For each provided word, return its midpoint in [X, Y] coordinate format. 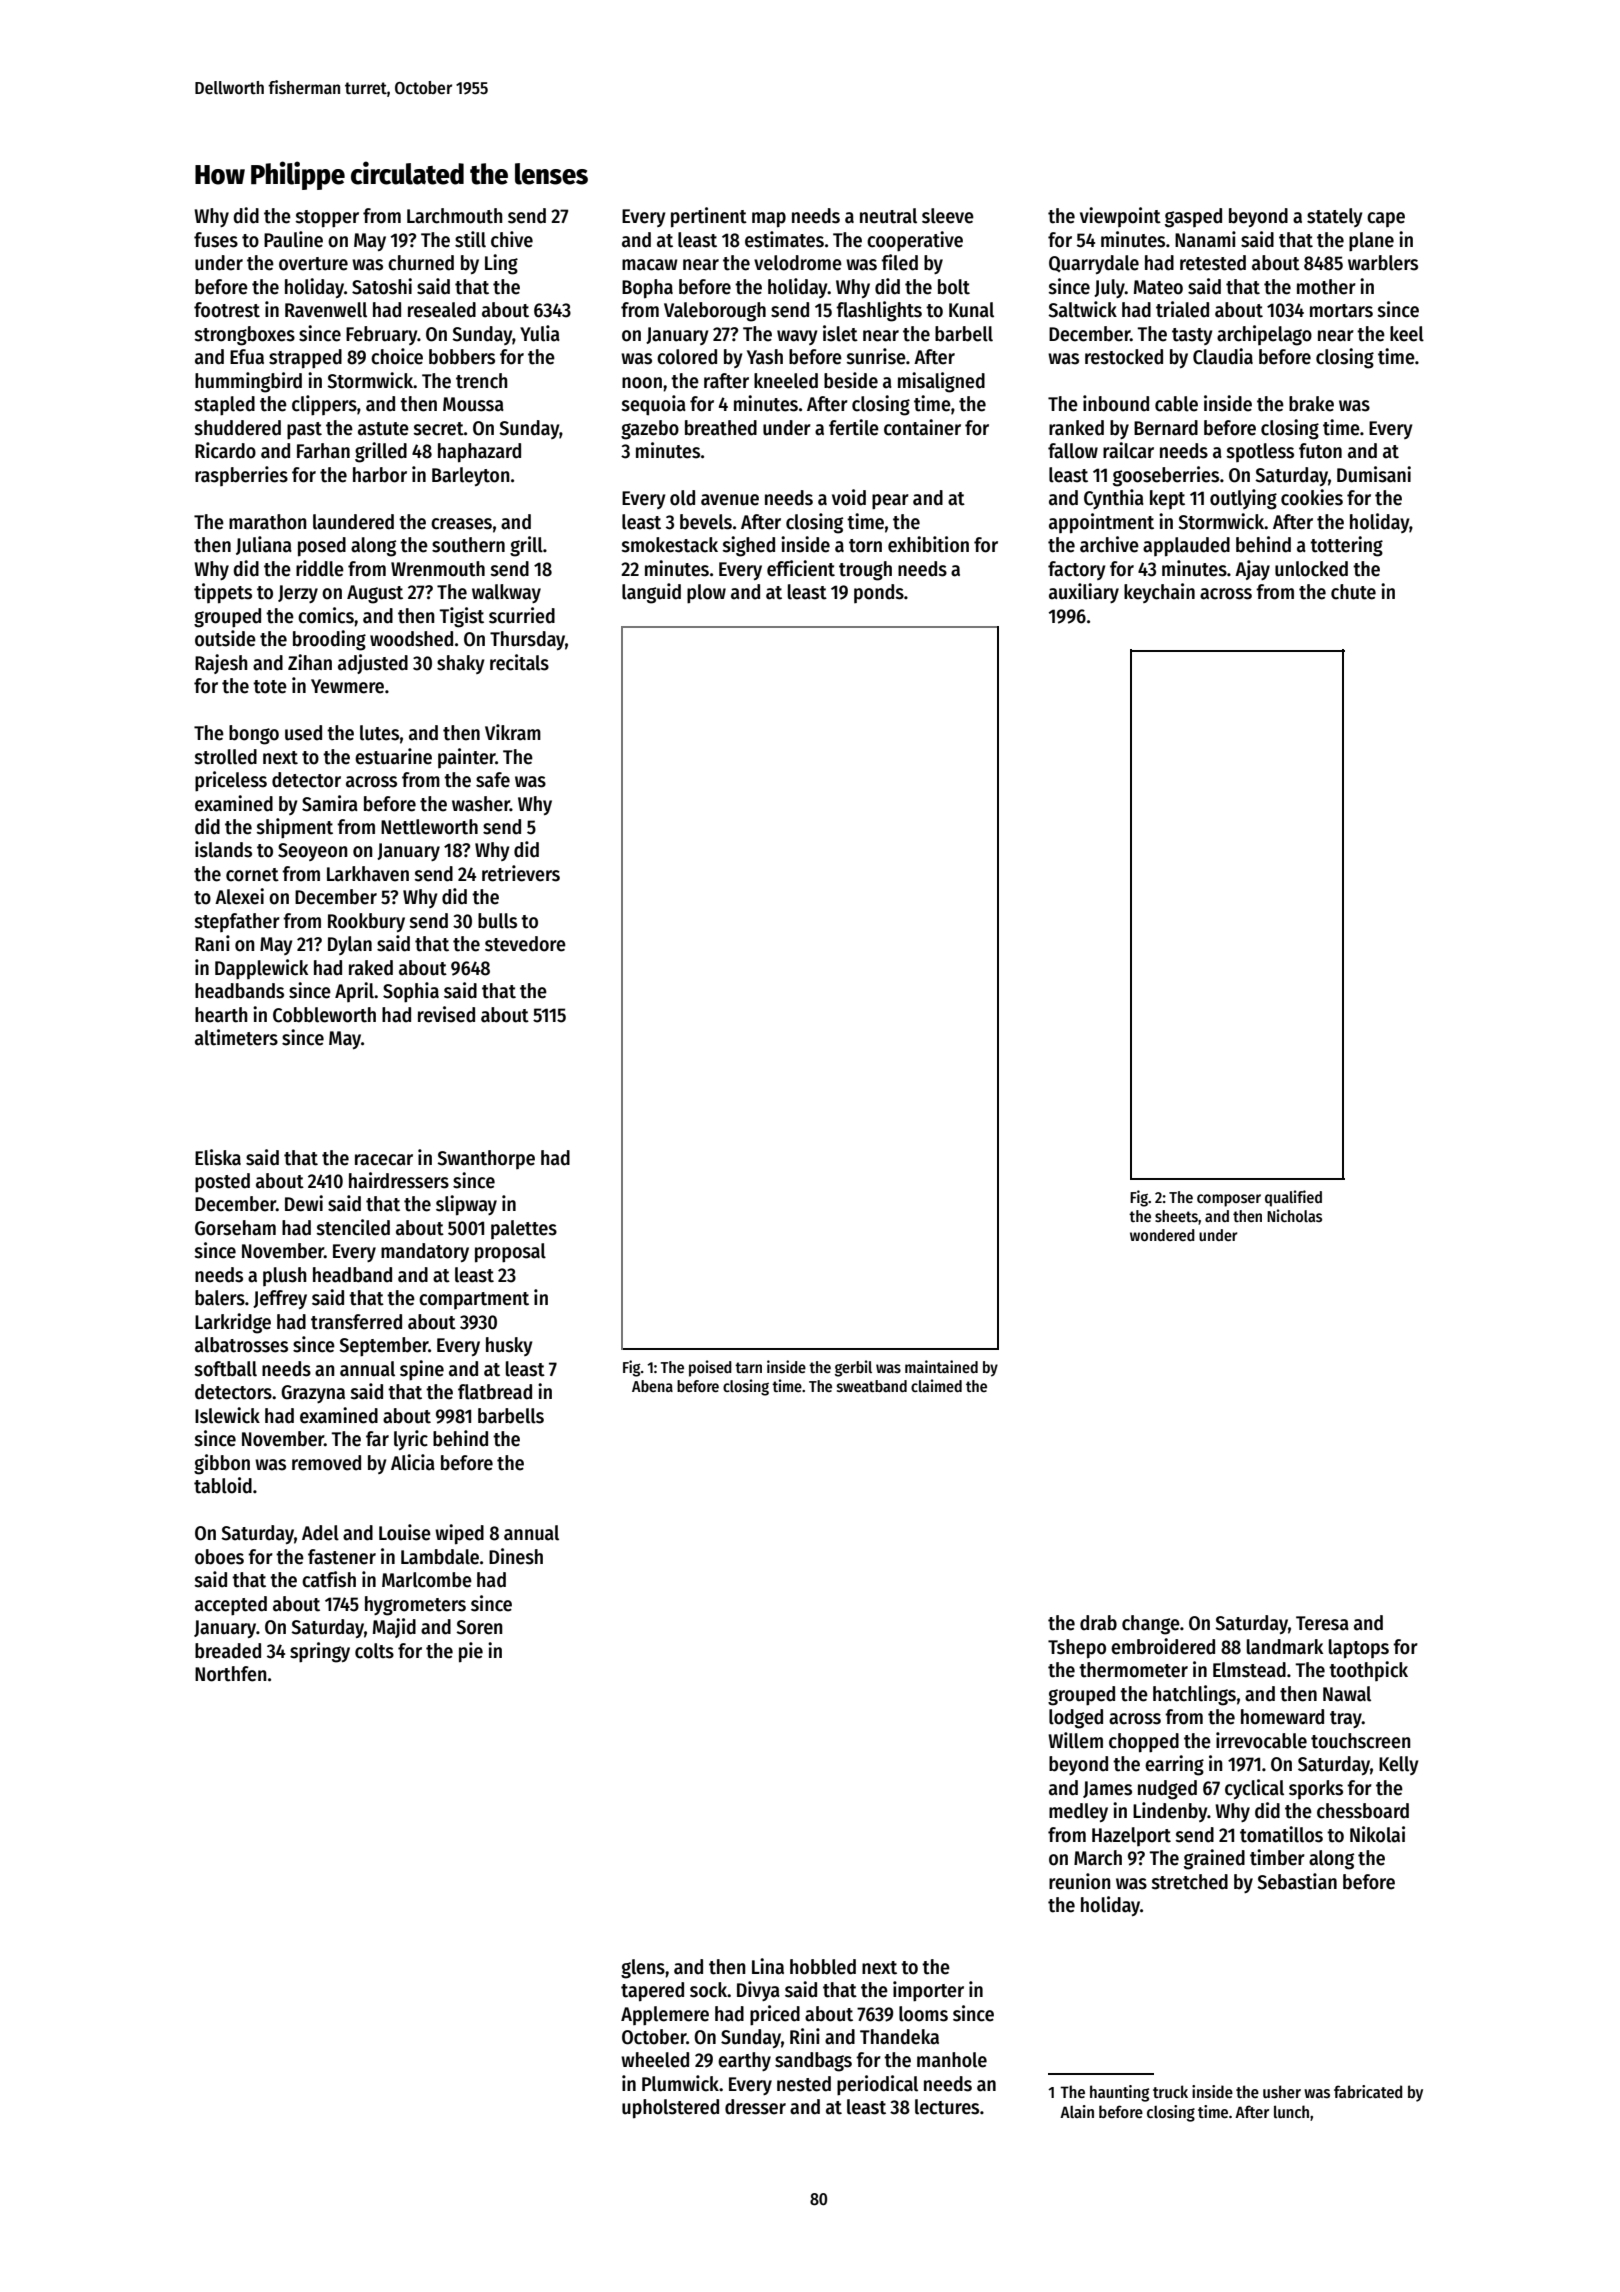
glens [643, 1969]
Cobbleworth [324, 1015]
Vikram [513, 732]
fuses [216, 240]
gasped [1193, 218]
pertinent [709, 217]
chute [1353, 592]
